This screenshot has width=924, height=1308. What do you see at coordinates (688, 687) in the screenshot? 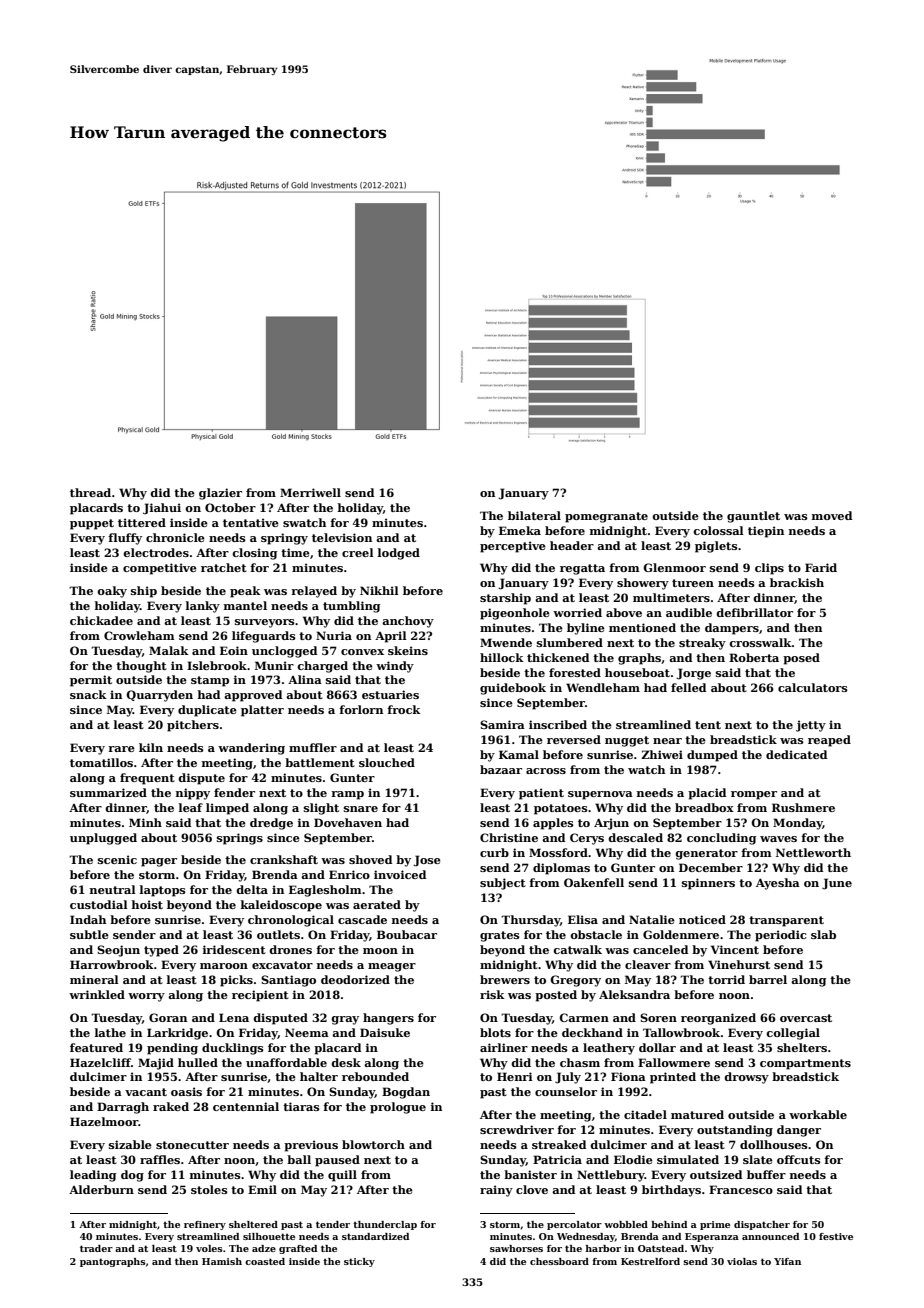
I see `felled` at bounding box center [688, 687].
